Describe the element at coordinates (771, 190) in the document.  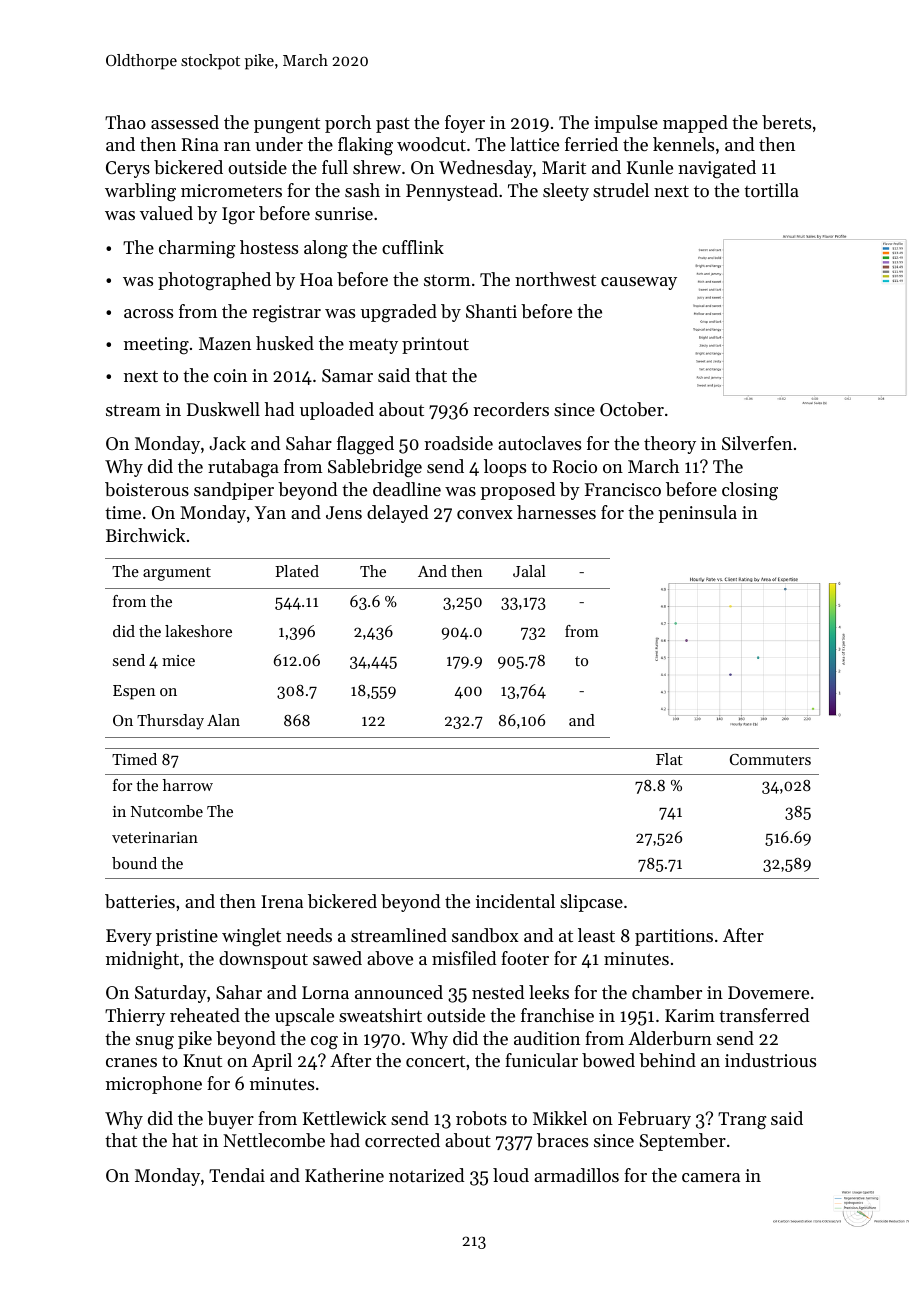
I see `tortilla` at that location.
